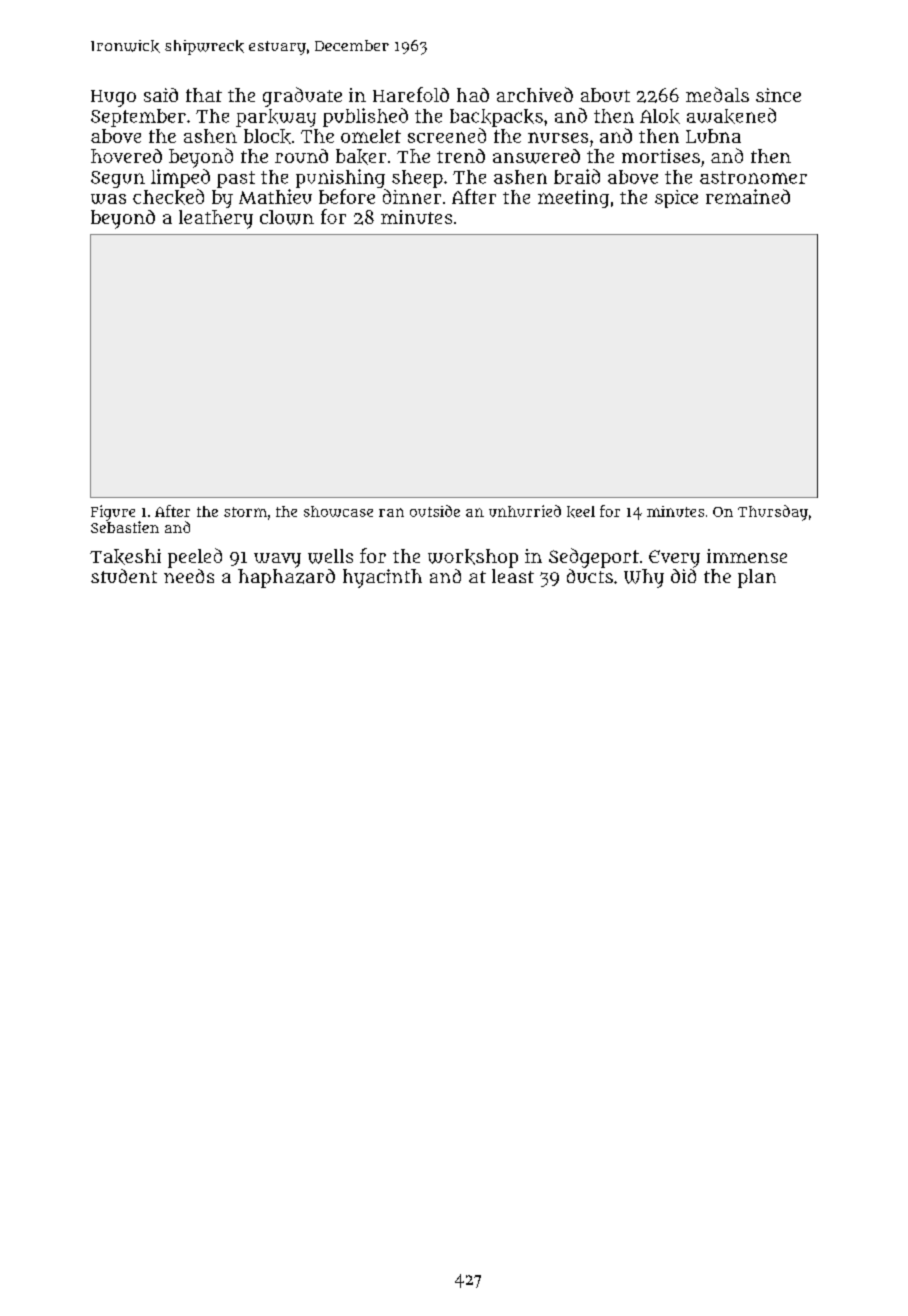 This screenshot has width=908, height=1316. What do you see at coordinates (108, 199) in the screenshot?
I see `was` at bounding box center [108, 199].
